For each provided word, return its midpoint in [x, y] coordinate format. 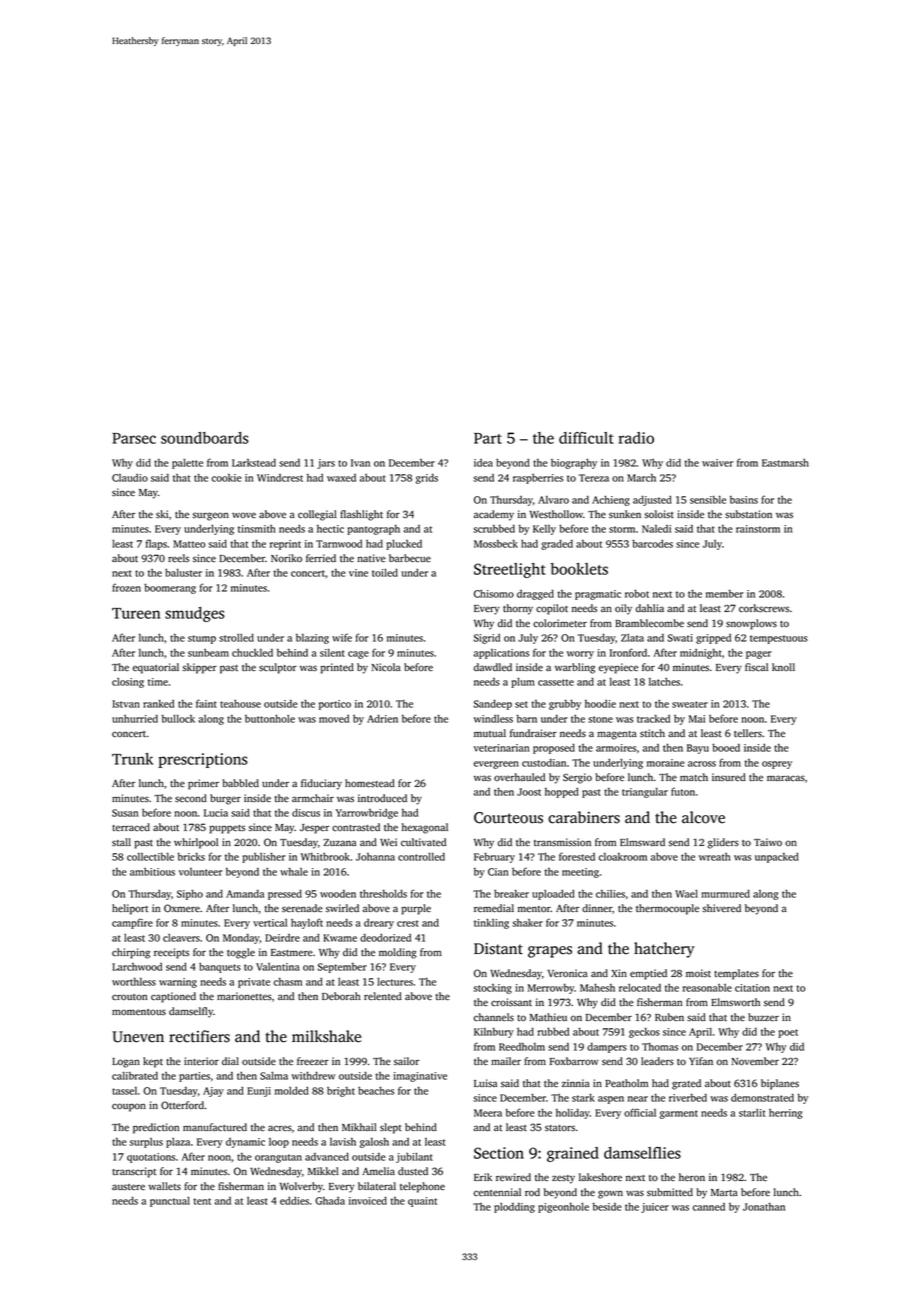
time [158, 682]
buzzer [763, 1017]
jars [326, 464]
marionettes [244, 996]
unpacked [777, 857]
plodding [514, 1208]
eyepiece [618, 668]
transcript [134, 1172]
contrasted [356, 827]
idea [483, 463]
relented [383, 996]
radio [636, 438]
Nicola [386, 667]
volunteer [201, 872]
